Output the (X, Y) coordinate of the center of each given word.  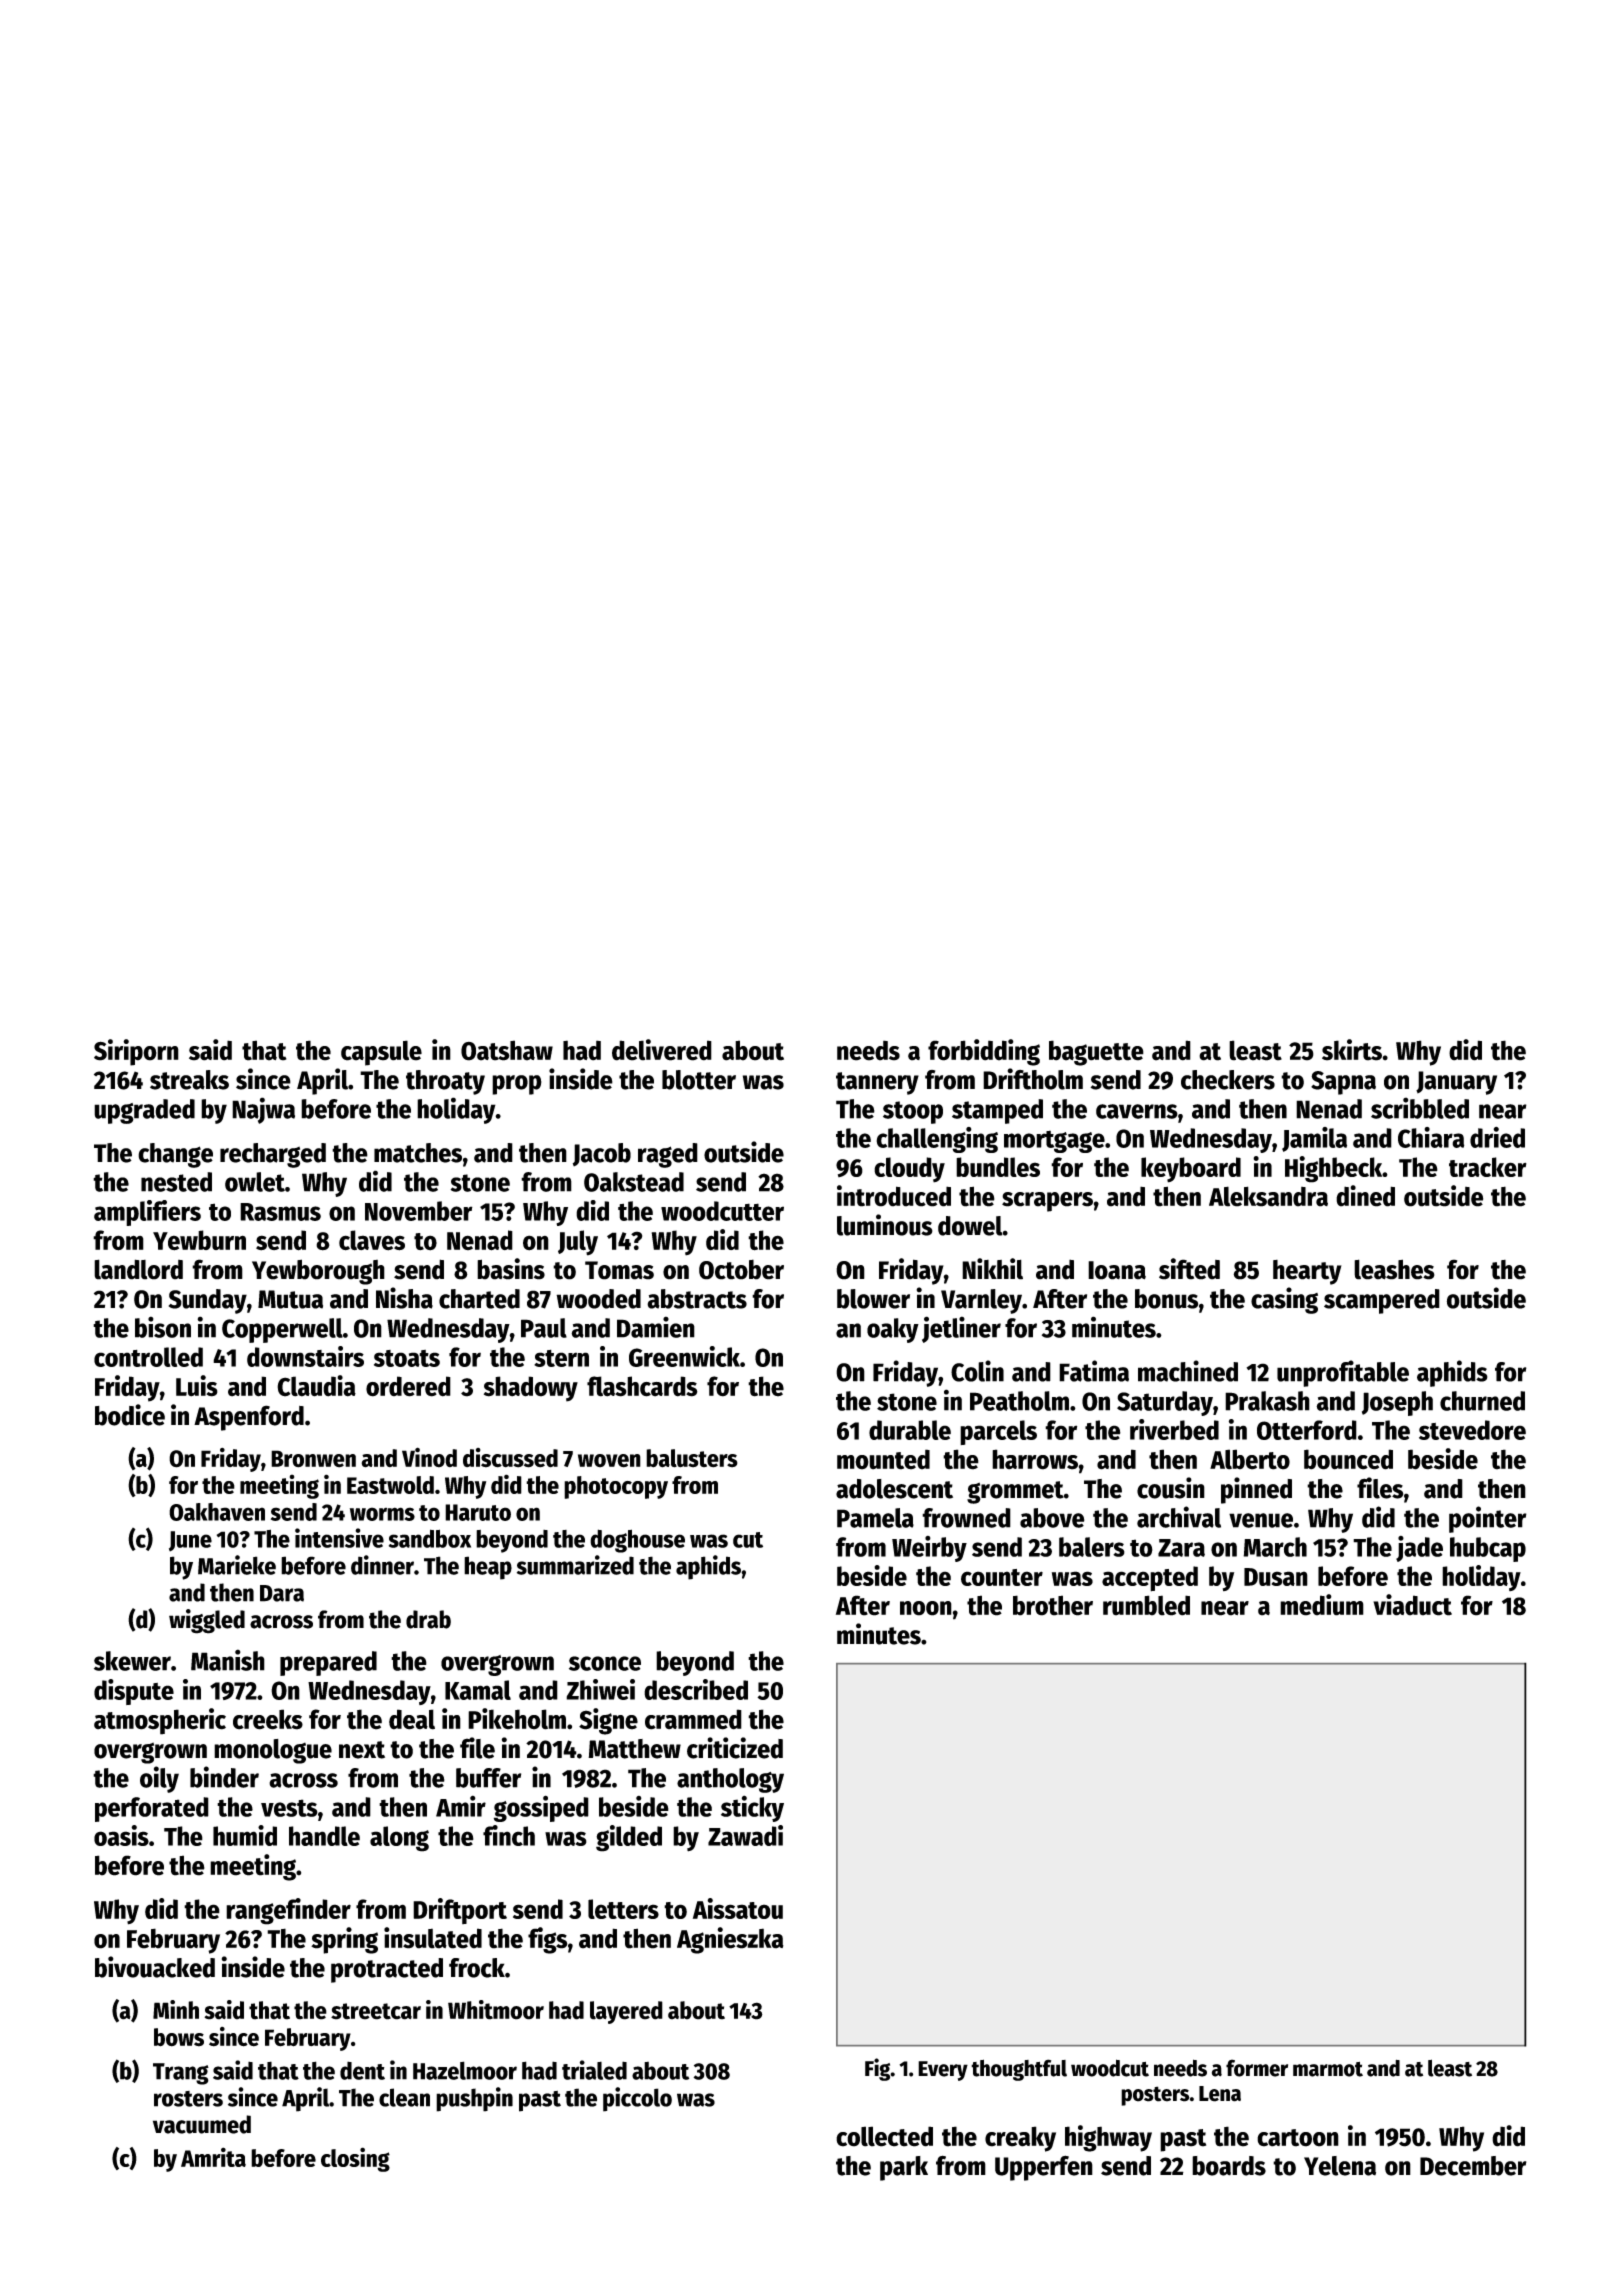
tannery (877, 1083)
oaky (893, 1330)
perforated (152, 1809)
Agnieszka (730, 1940)
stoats (407, 1358)
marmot (1328, 2069)
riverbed (1174, 1429)
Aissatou (738, 1908)
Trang (181, 2074)
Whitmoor (496, 2010)
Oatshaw (507, 1050)
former (1257, 2068)
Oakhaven (217, 1512)
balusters (692, 1458)
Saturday (1165, 1403)
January (1456, 1083)
